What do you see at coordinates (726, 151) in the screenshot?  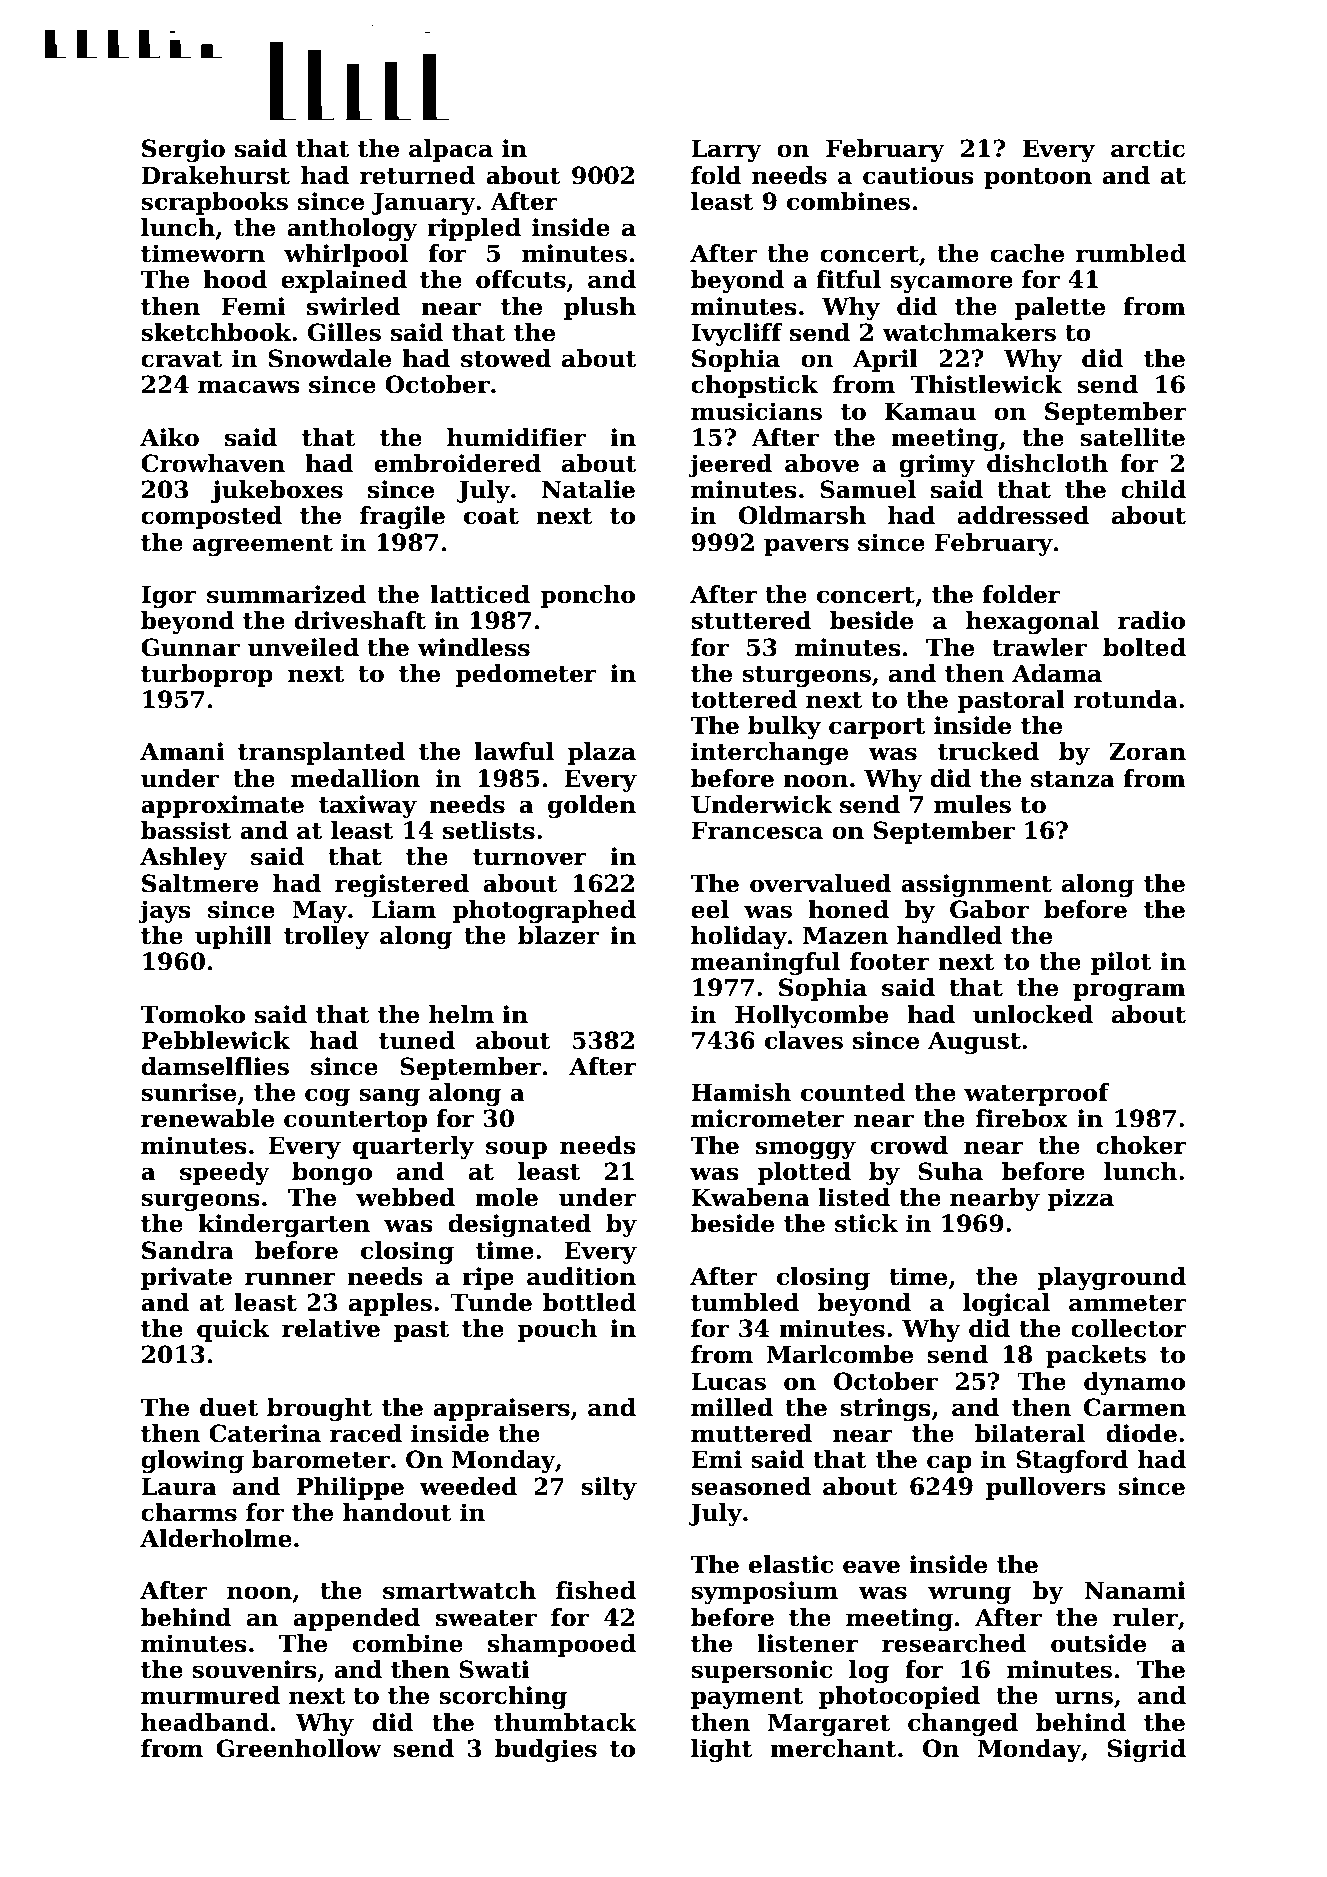 I see `Larry` at bounding box center [726, 151].
